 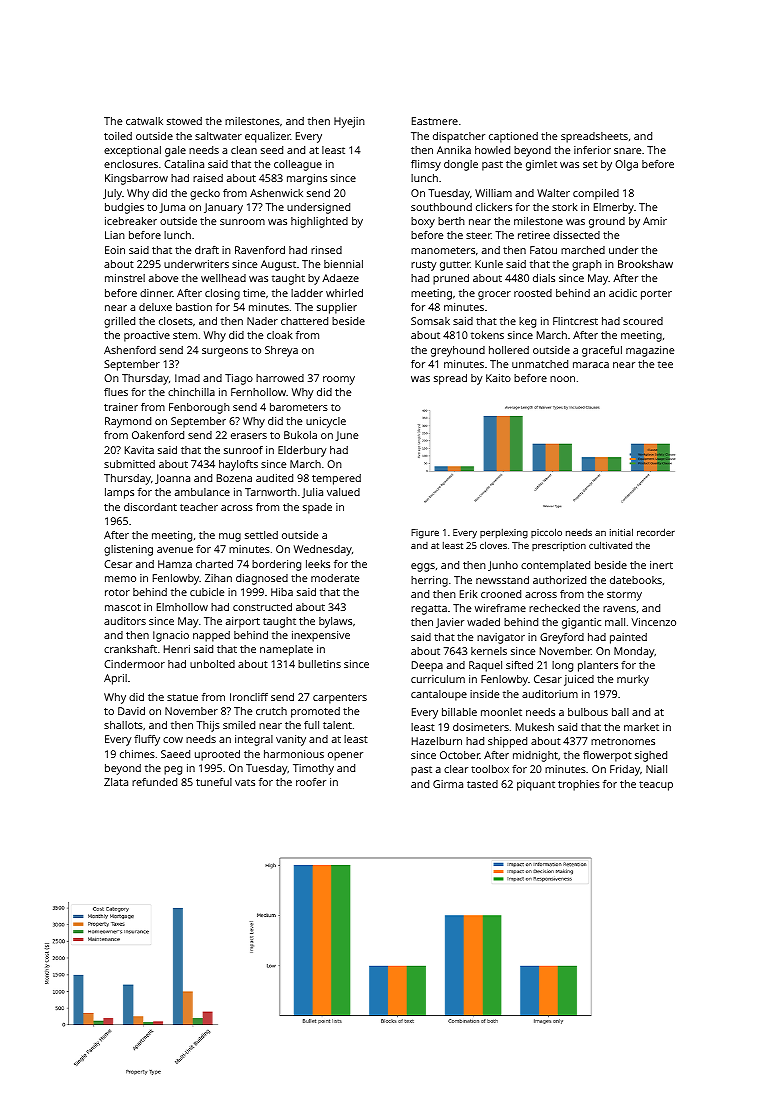 I want to click on Zihan, so click(x=218, y=578).
